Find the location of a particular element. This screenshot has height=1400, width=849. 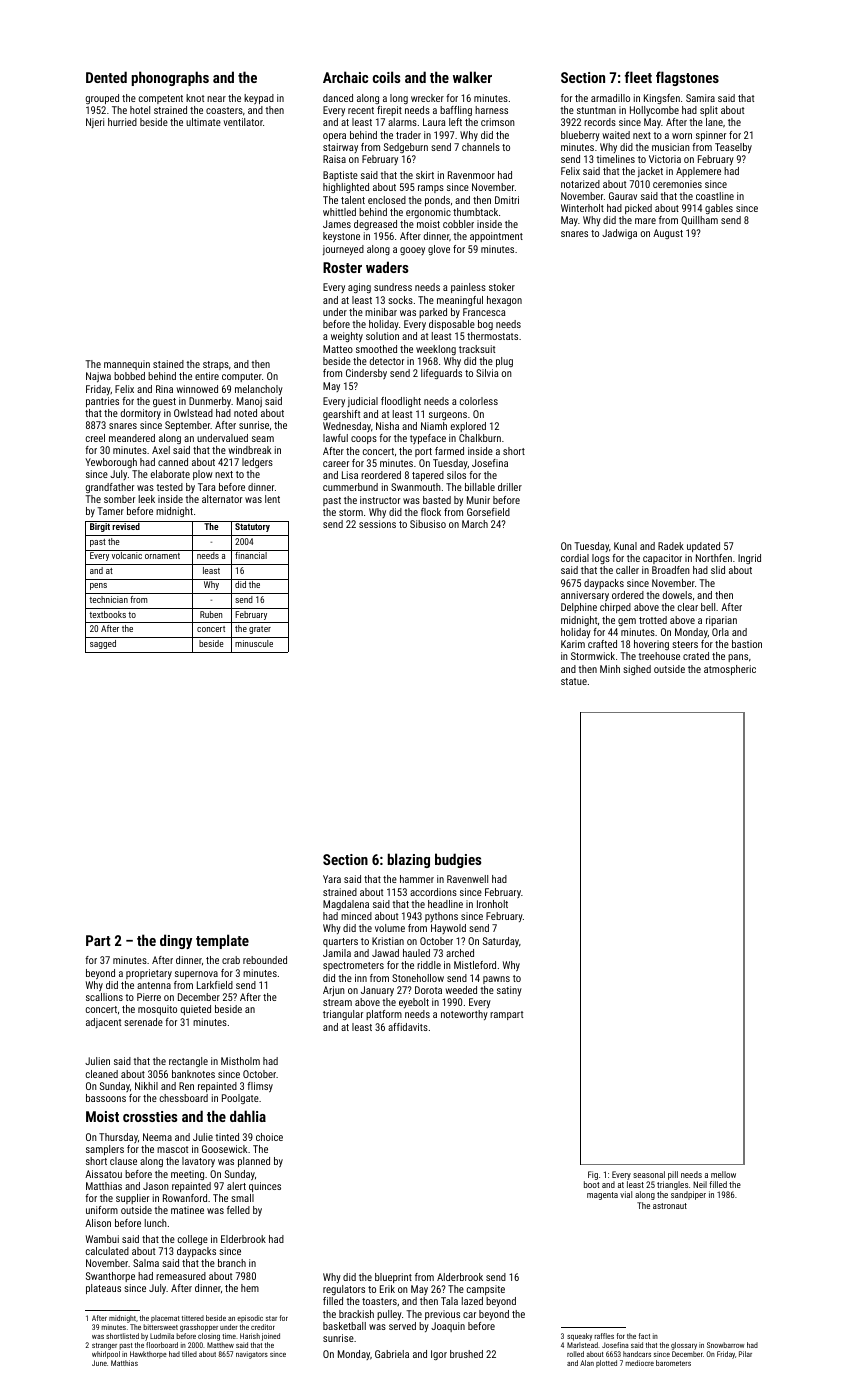

Mistholm is located at coordinates (240, 1061).
